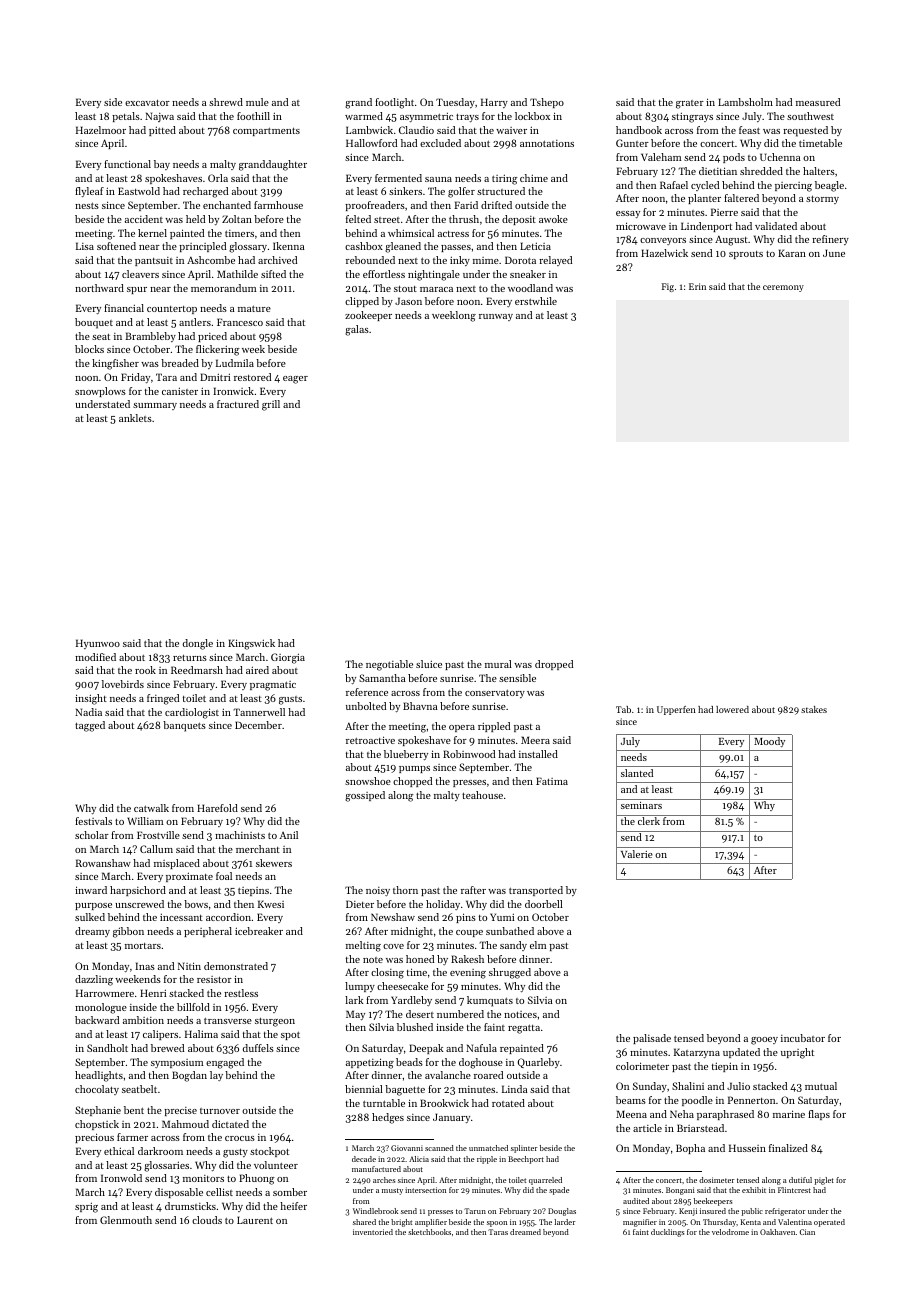  I want to click on grill, so click(271, 405).
